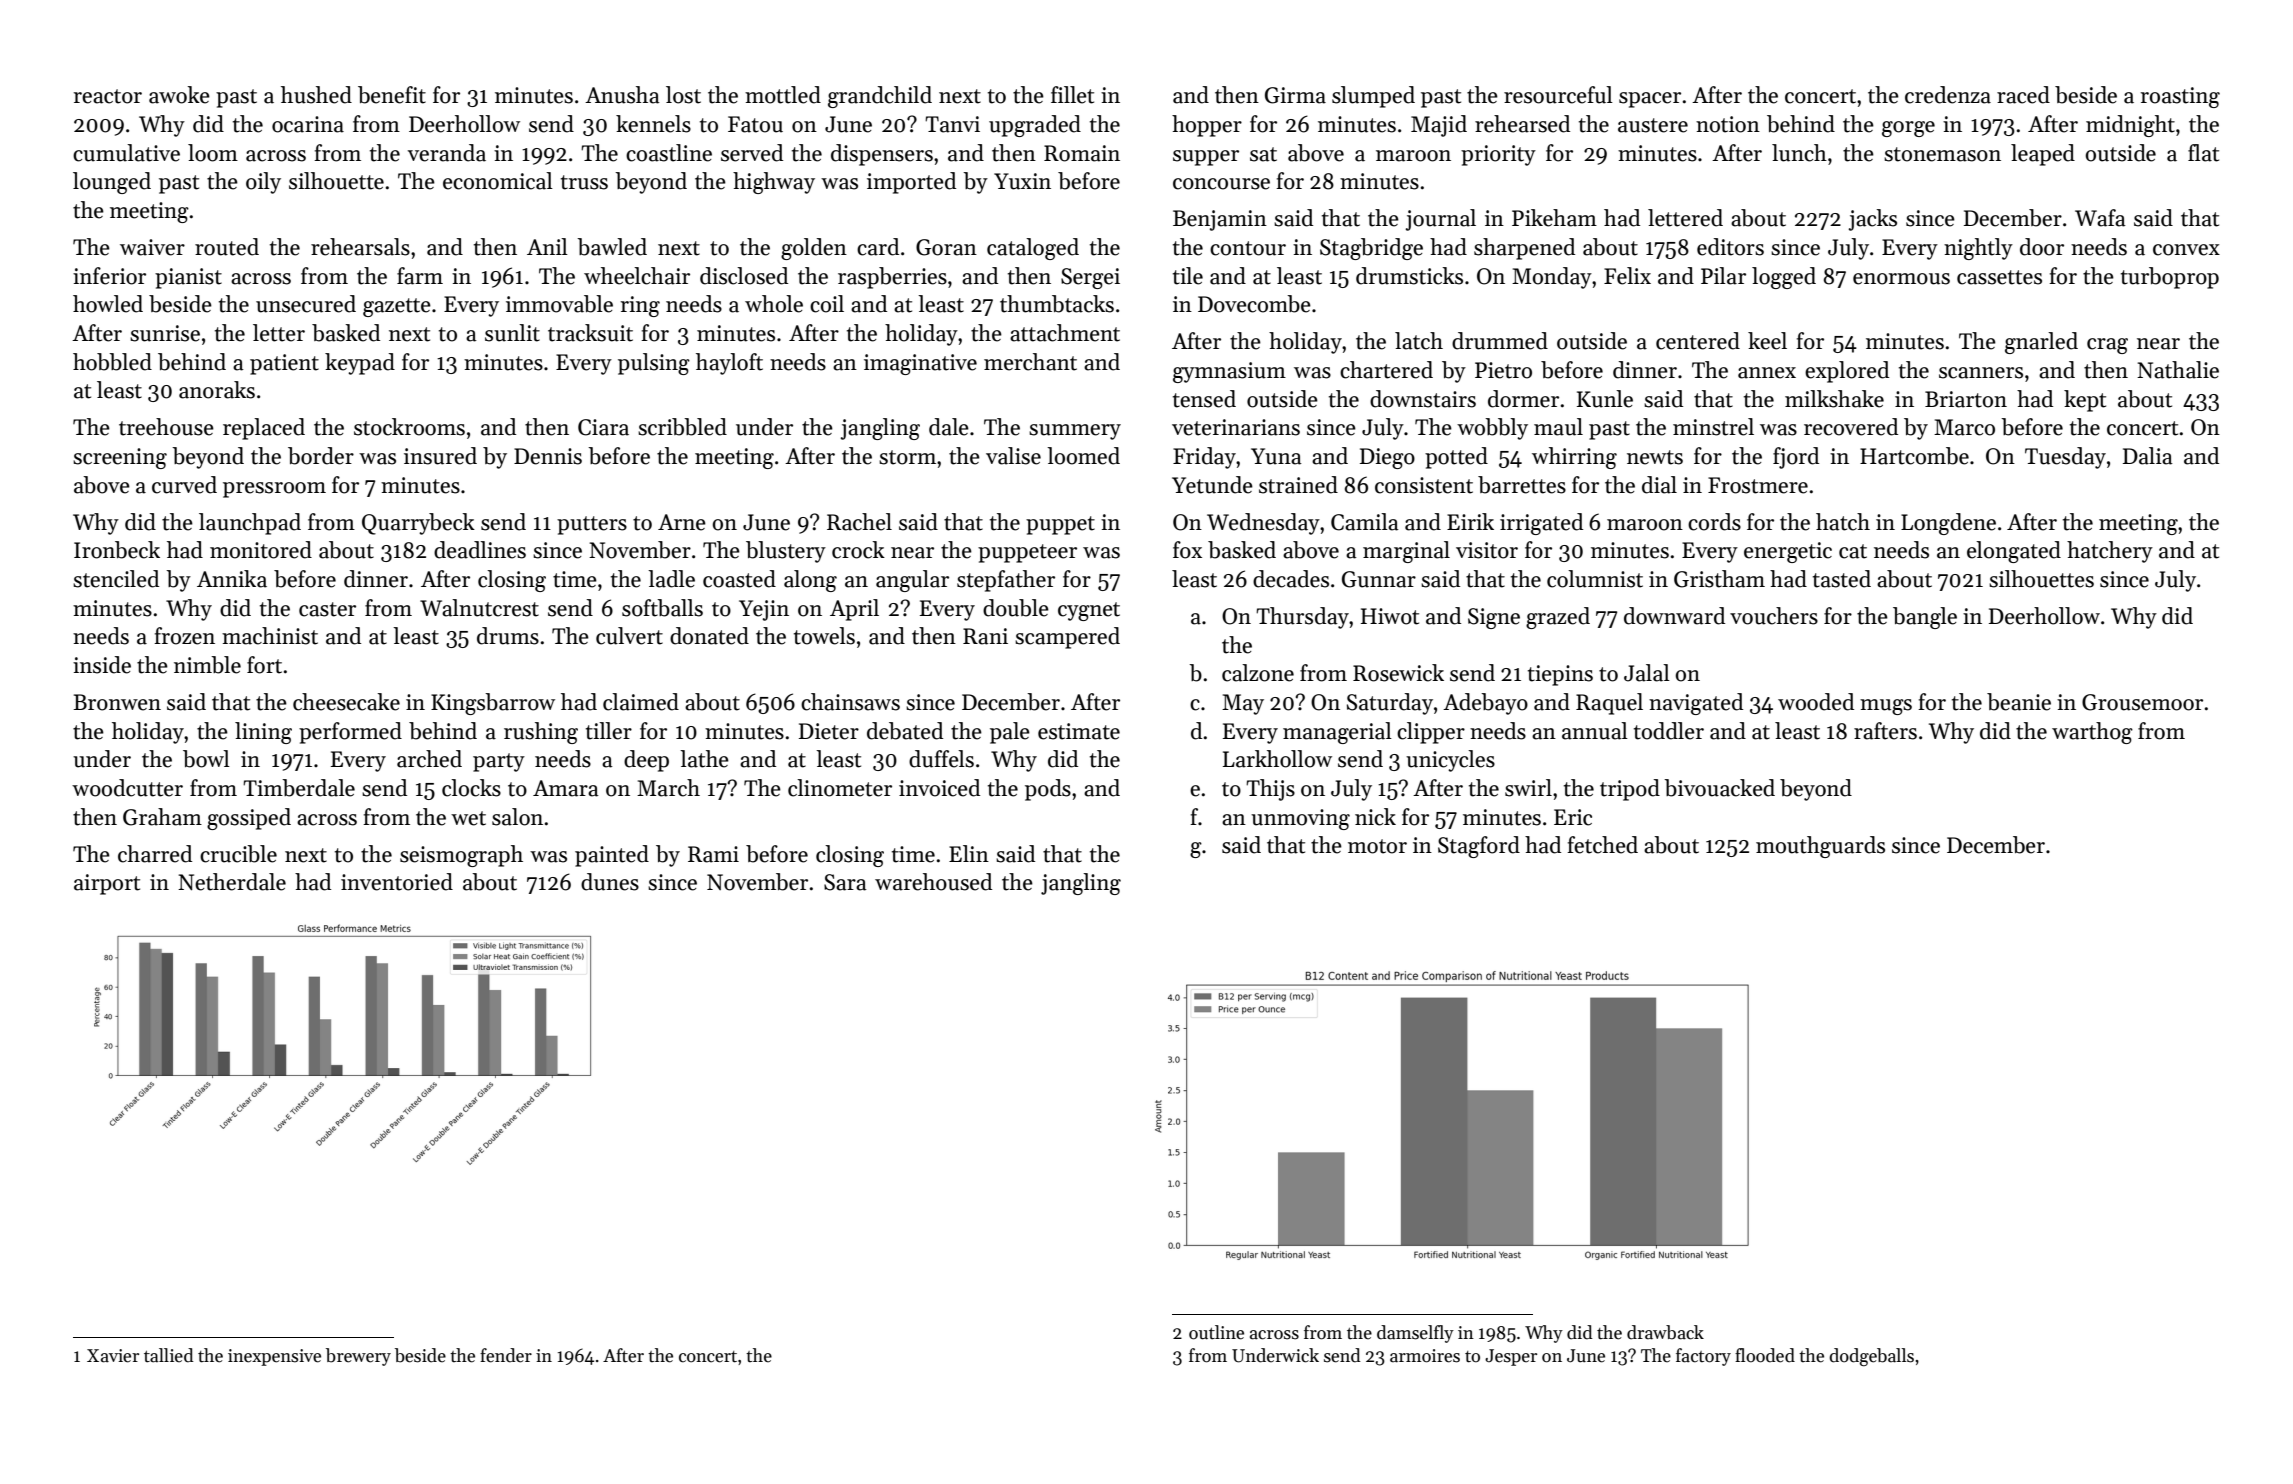  What do you see at coordinates (1847, 372) in the document?
I see `explored` at bounding box center [1847, 372].
